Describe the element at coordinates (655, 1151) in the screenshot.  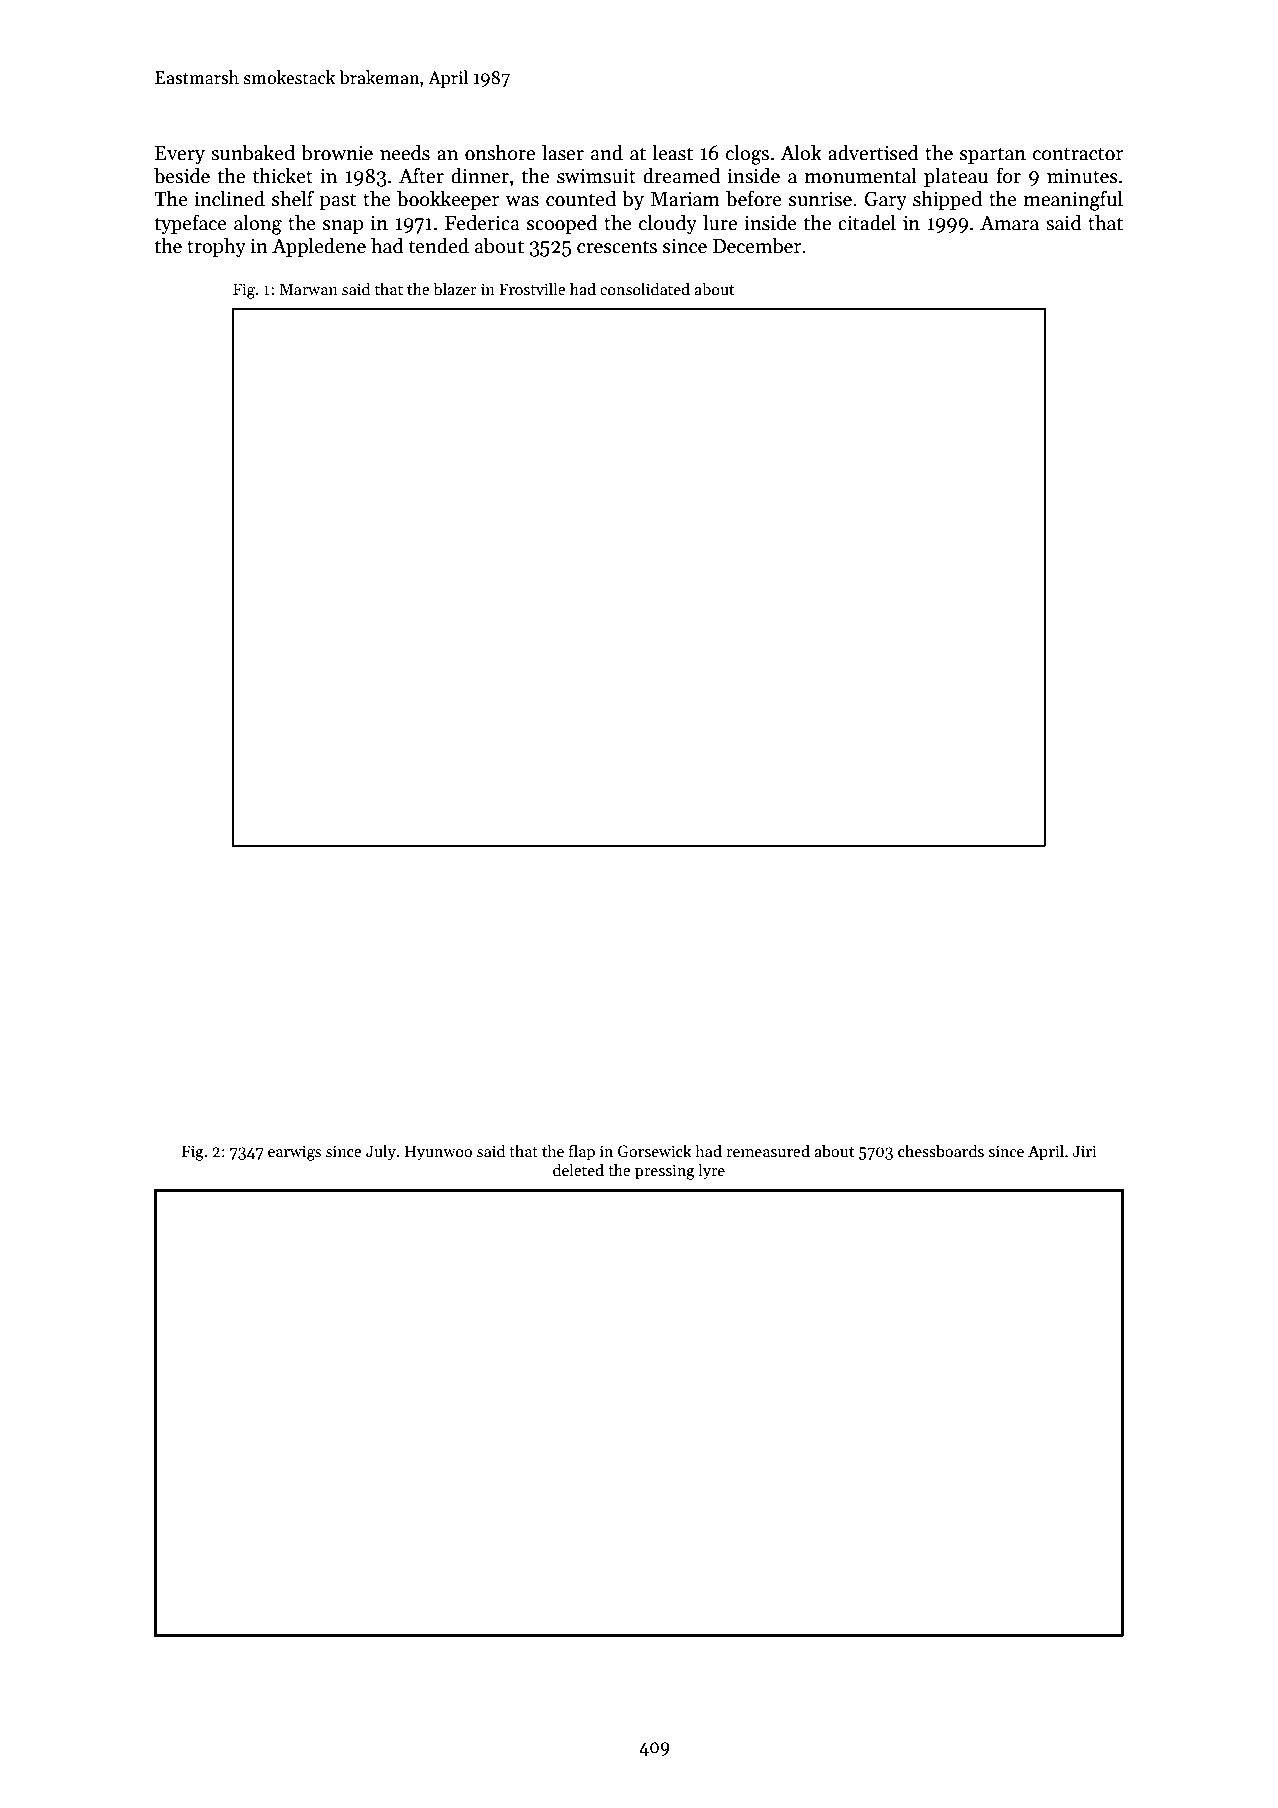
I see `Gorsewick` at that location.
